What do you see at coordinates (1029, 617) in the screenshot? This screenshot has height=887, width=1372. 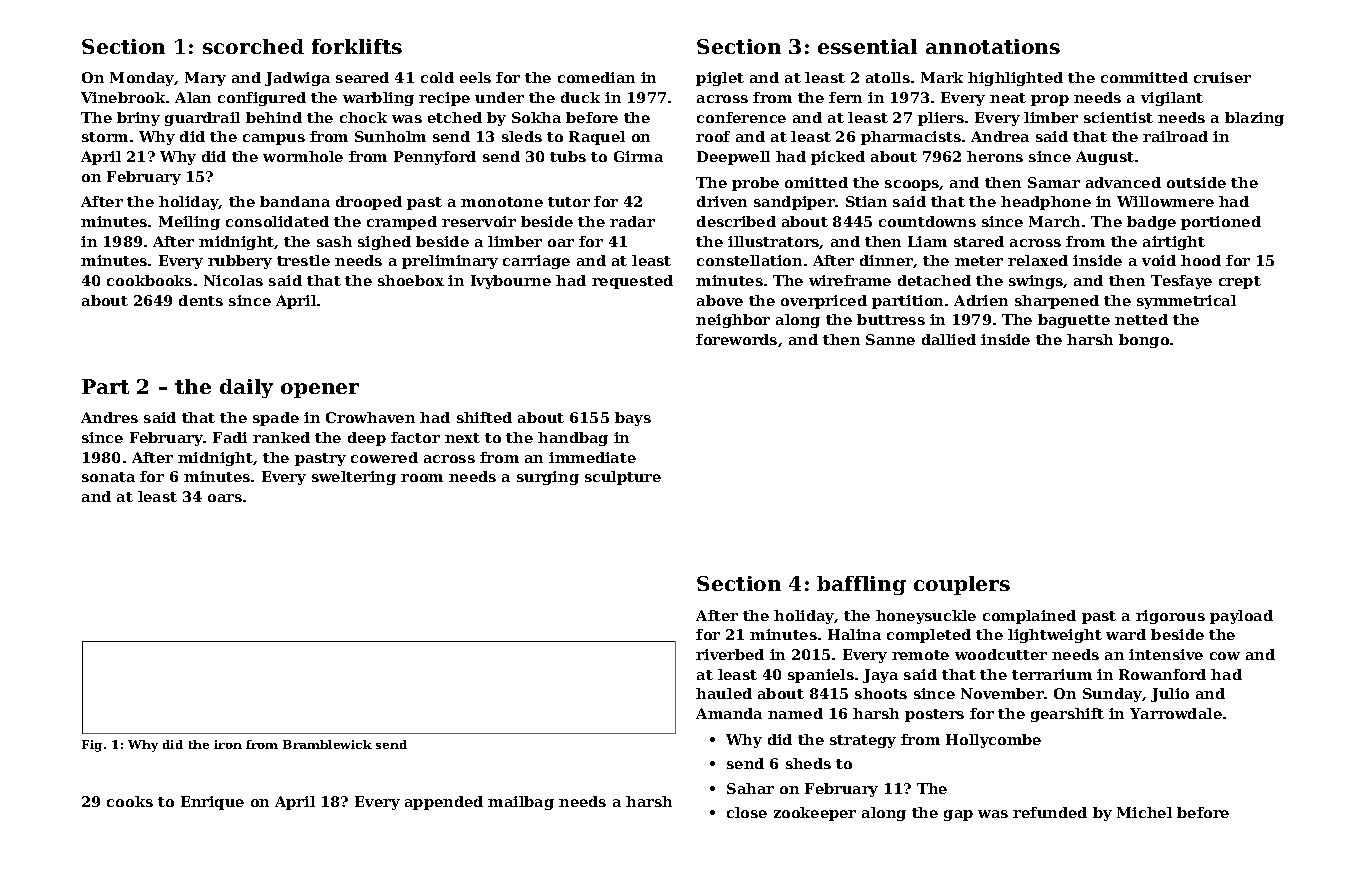 I see `complained` at bounding box center [1029, 617].
